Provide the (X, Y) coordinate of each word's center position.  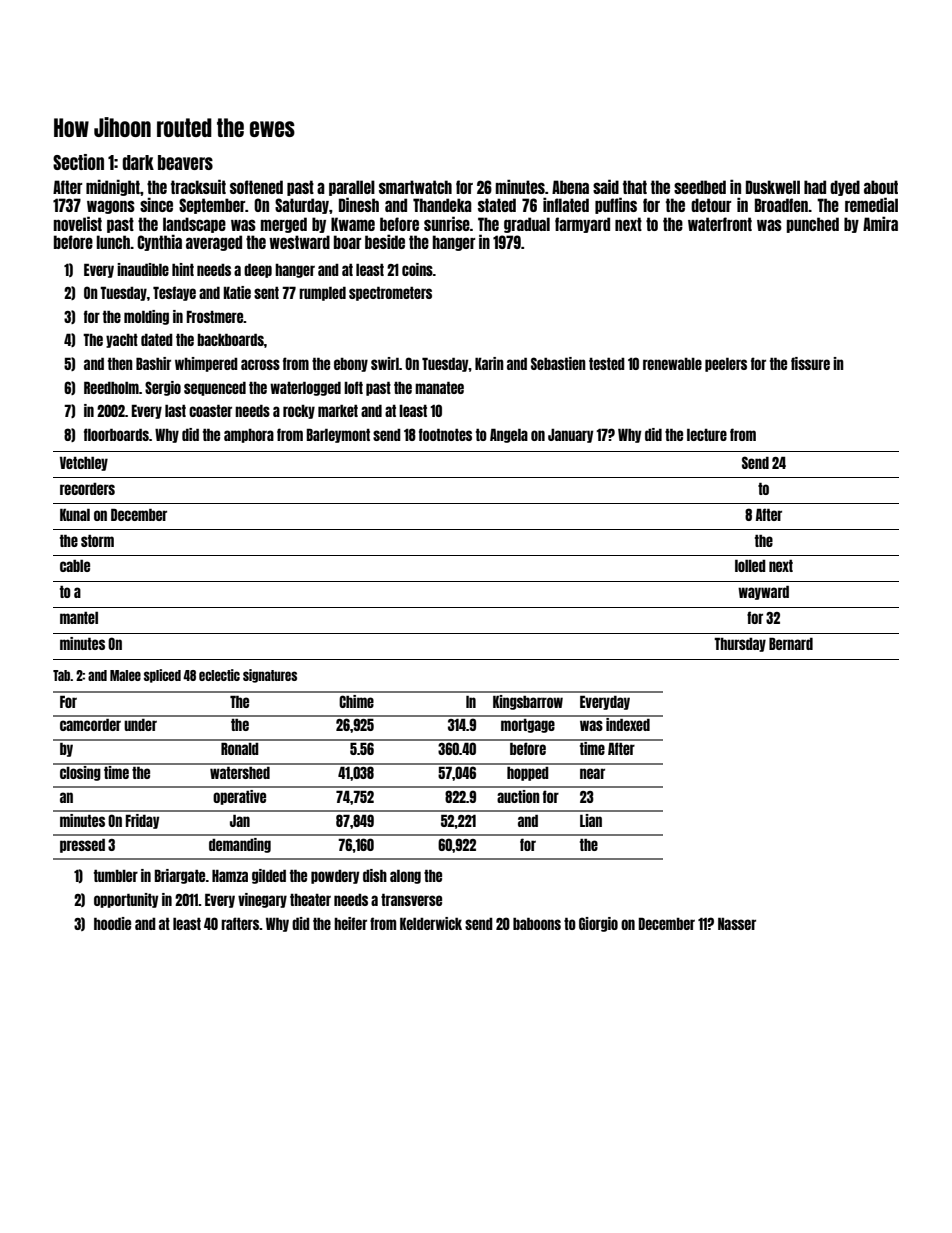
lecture (707, 435)
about (881, 187)
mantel (79, 618)
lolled (750, 566)
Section (78, 162)
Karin (489, 363)
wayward (763, 593)
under (140, 725)
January (571, 436)
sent (266, 293)
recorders (87, 489)
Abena (570, 187)
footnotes (445, 434)
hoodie (112, 923)
